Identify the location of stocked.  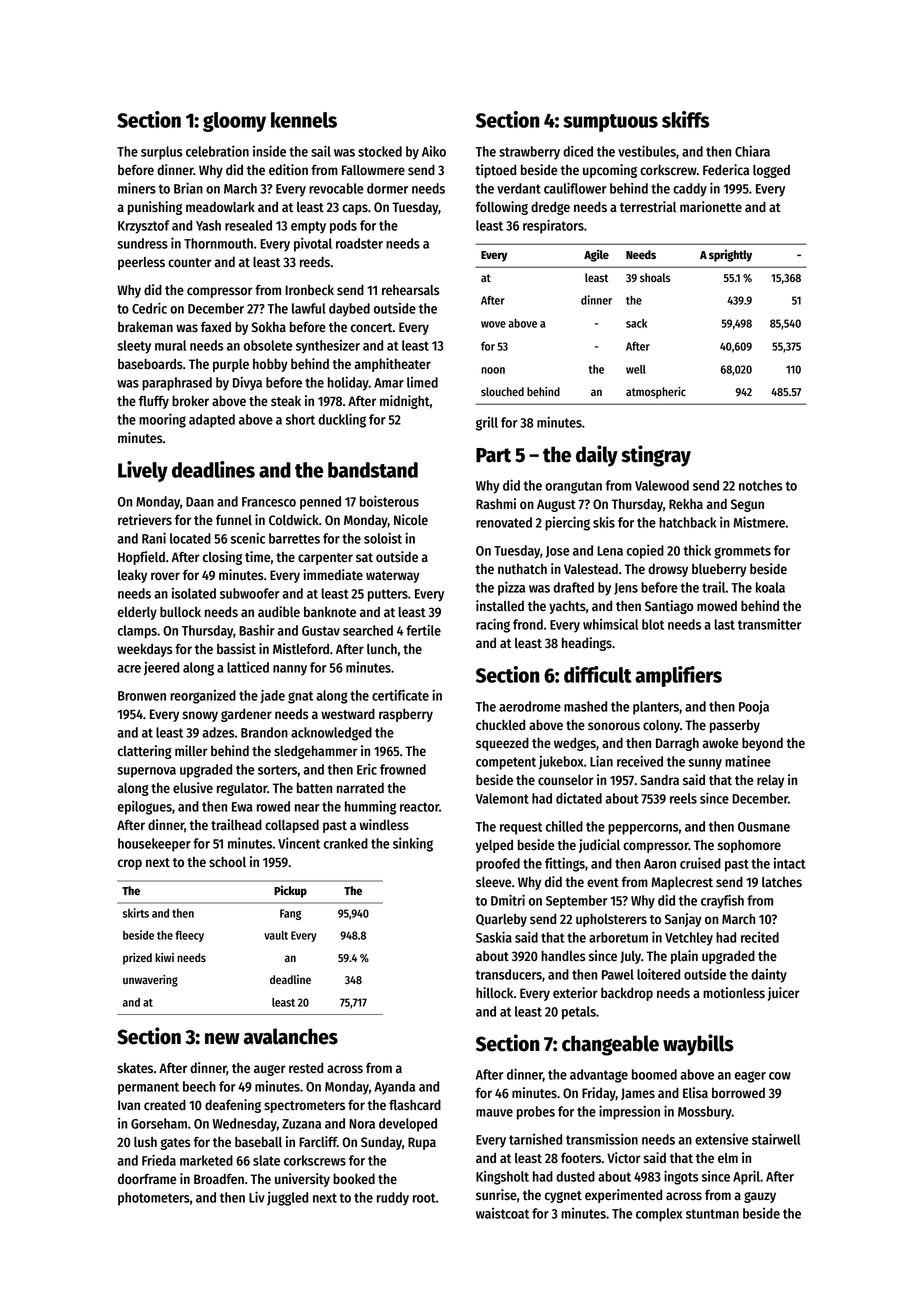
(380, 151).
